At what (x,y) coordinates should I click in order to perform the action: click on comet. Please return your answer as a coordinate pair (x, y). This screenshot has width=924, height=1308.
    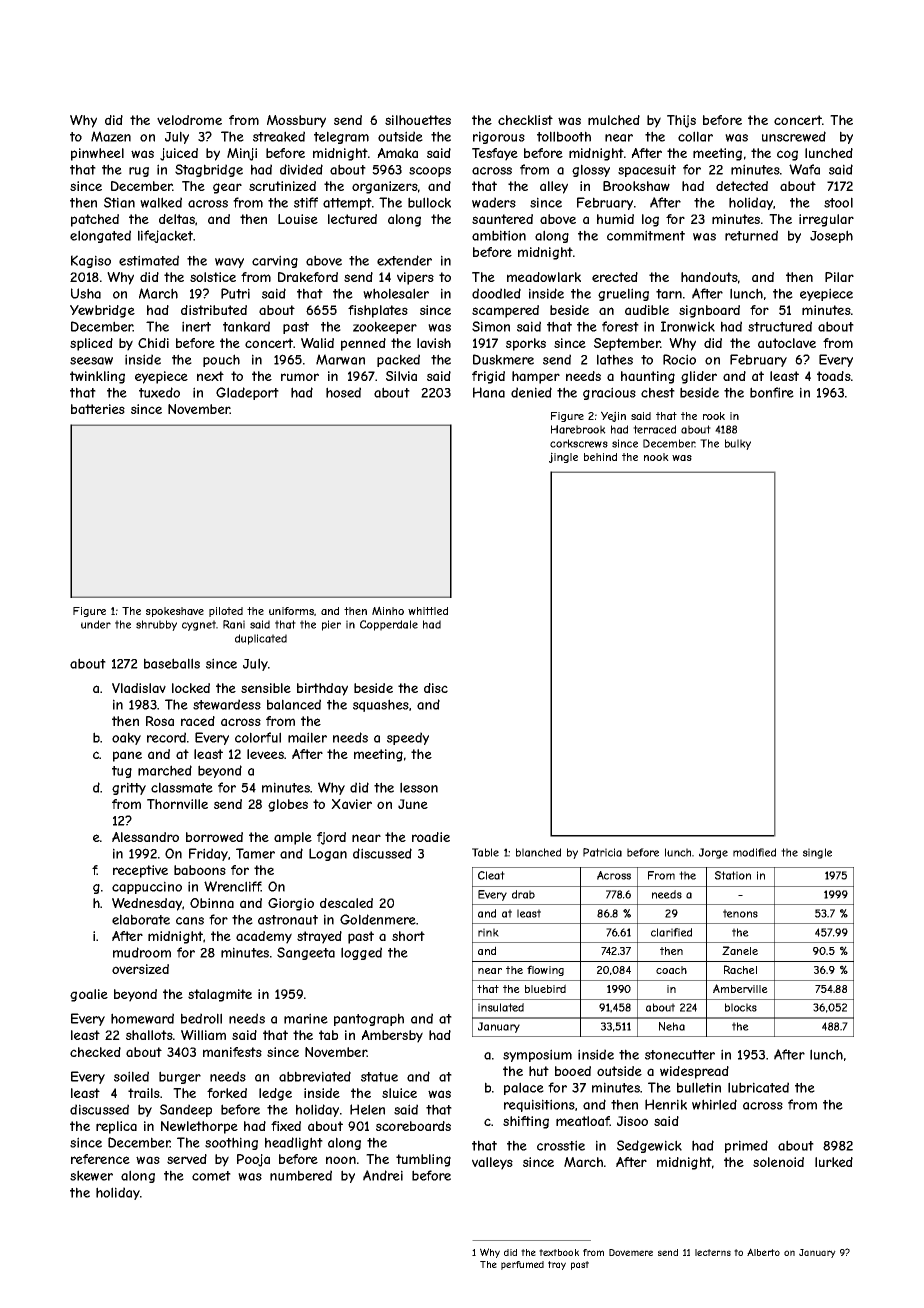
    Looking at the image, I should click on (211, 1176).
